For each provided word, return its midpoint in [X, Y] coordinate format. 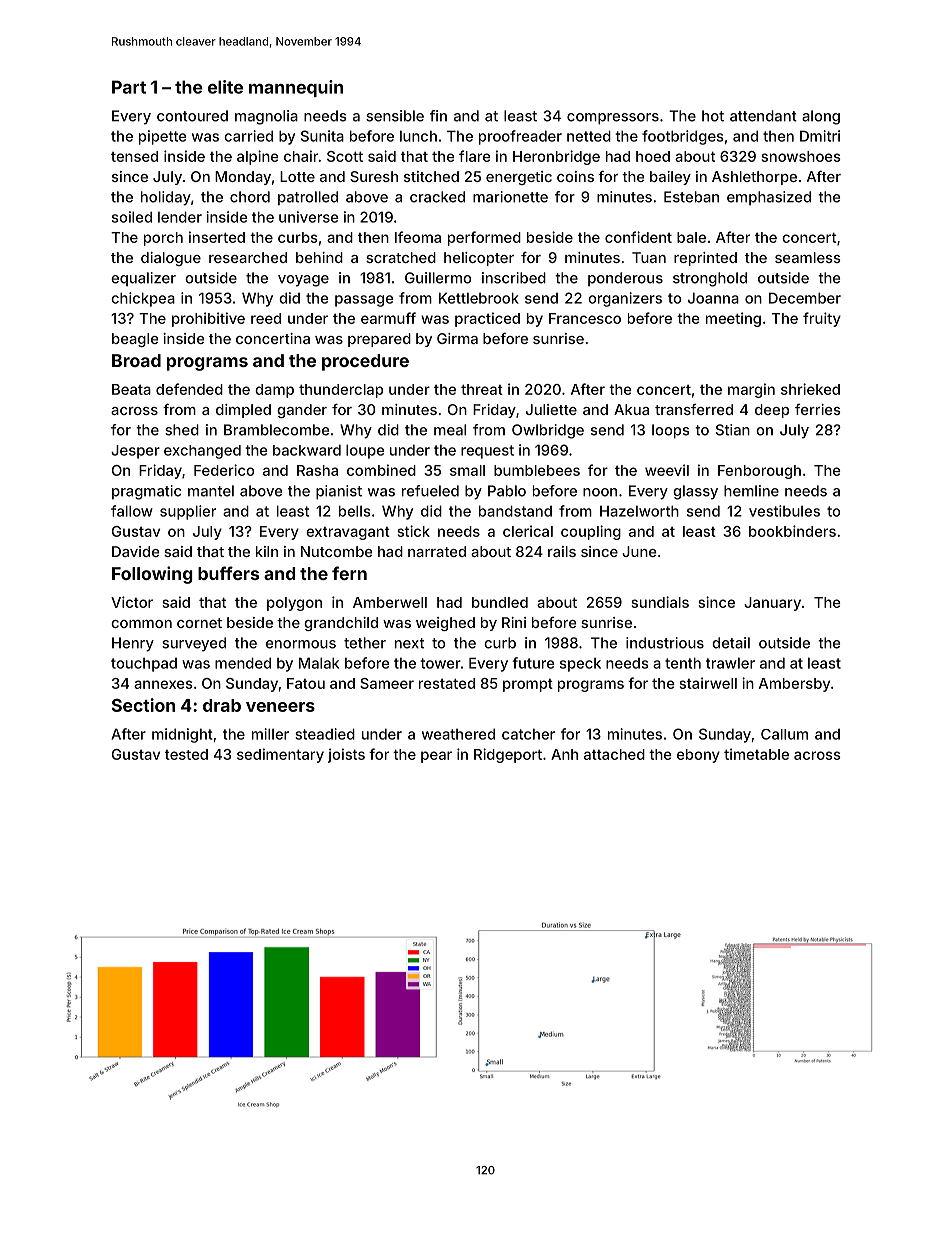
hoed [653, 156]
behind [319, 257]
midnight [182, 735]
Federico [224, 470]
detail [731, 643]
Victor [132, 602]
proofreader [520, 137]
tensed [134, 156]
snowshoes [801, 156]
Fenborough [759, 472]
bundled [500, 602]
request [487, 452]
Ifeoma [418, 237]
